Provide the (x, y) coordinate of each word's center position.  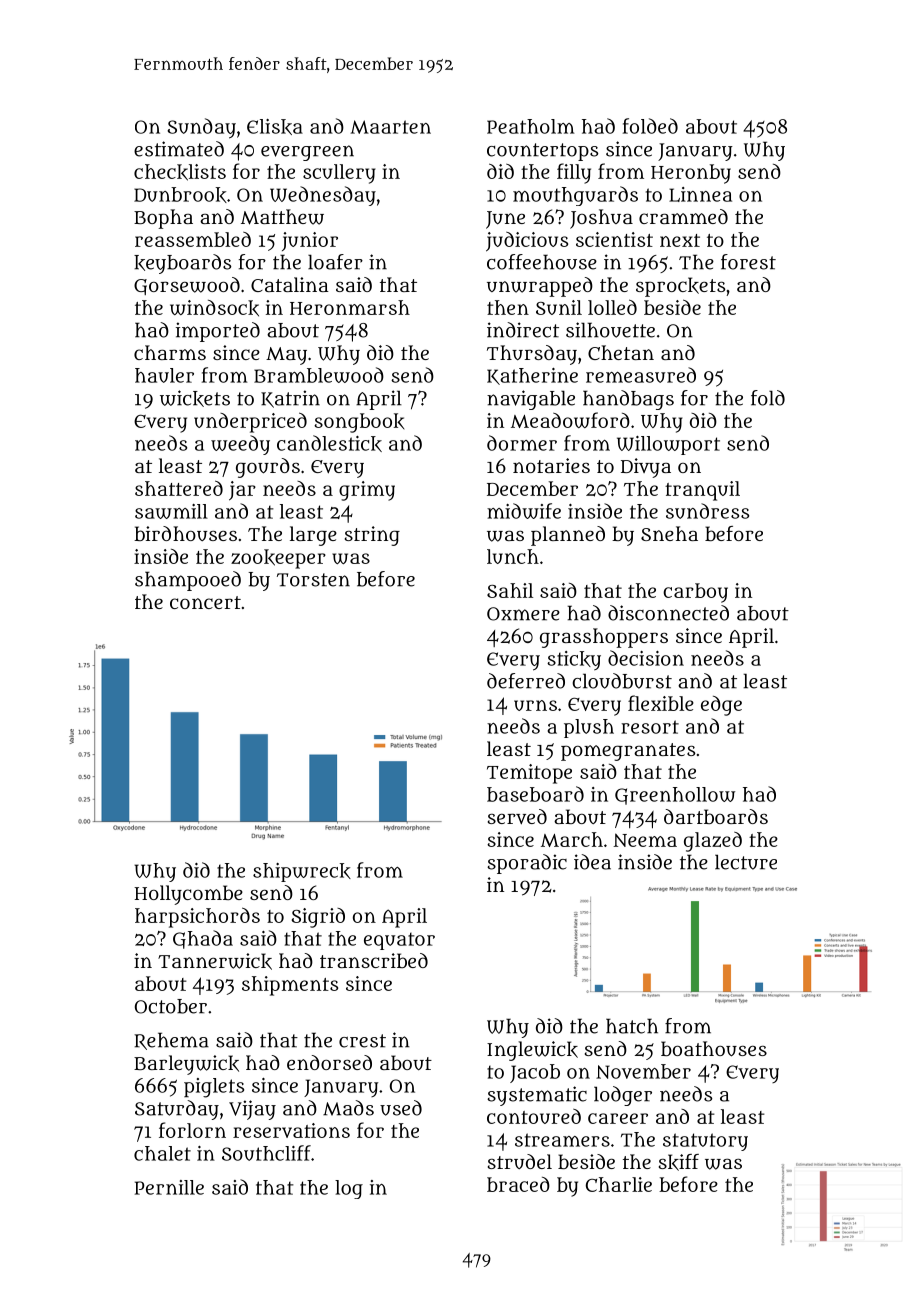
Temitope (529, 774)
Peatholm (530, 126)
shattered (179, 488)
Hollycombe (188, 895)
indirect (523, 330)
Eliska (275, 127)
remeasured (641, 375)
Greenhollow (675, 796)
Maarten (391, 127)
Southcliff (266, 1153)
